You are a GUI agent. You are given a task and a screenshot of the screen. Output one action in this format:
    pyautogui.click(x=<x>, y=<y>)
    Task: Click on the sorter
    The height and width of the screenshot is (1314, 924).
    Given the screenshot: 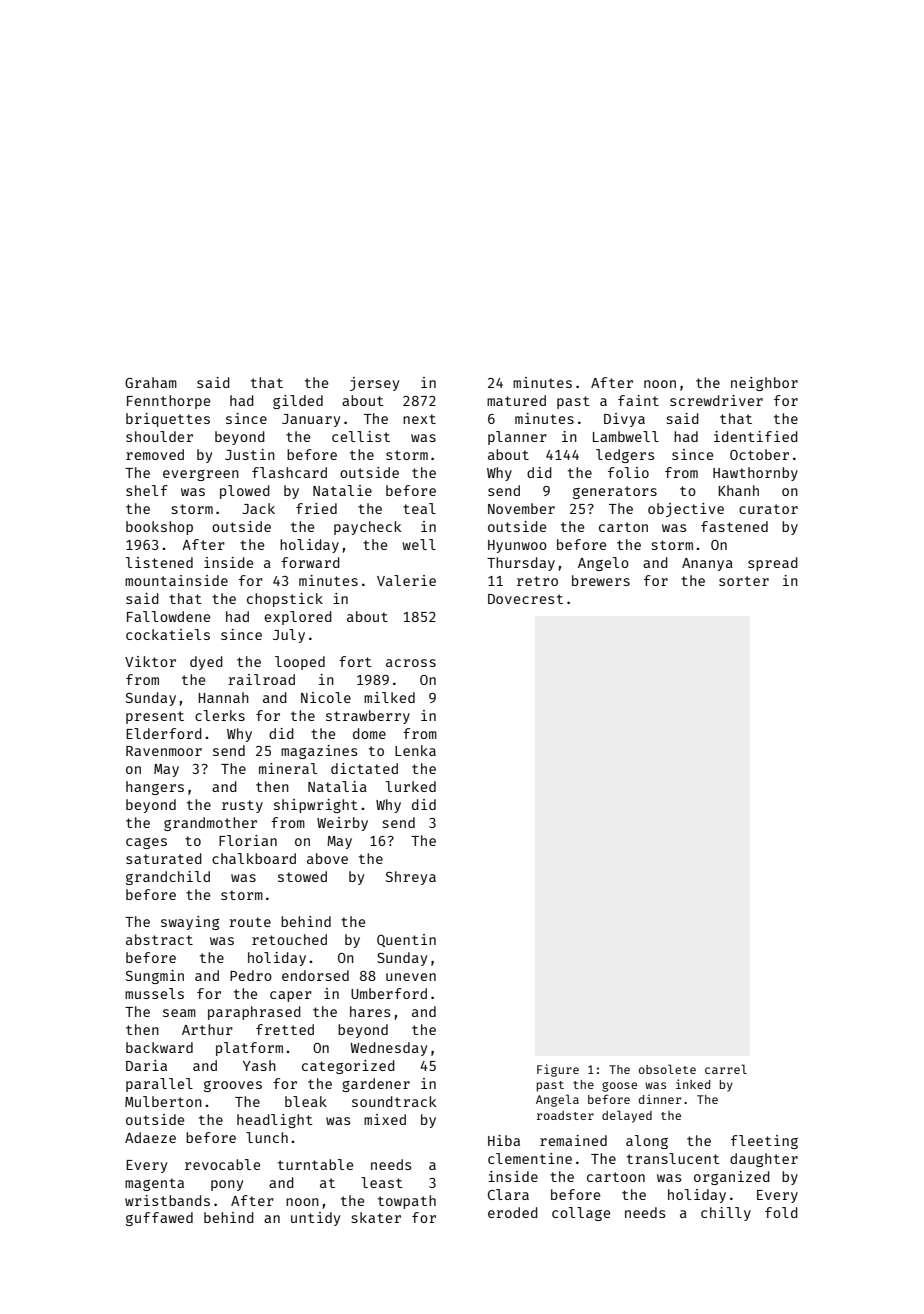 What is the action you would take?
    pyautogui.click(x=744, y=581)
